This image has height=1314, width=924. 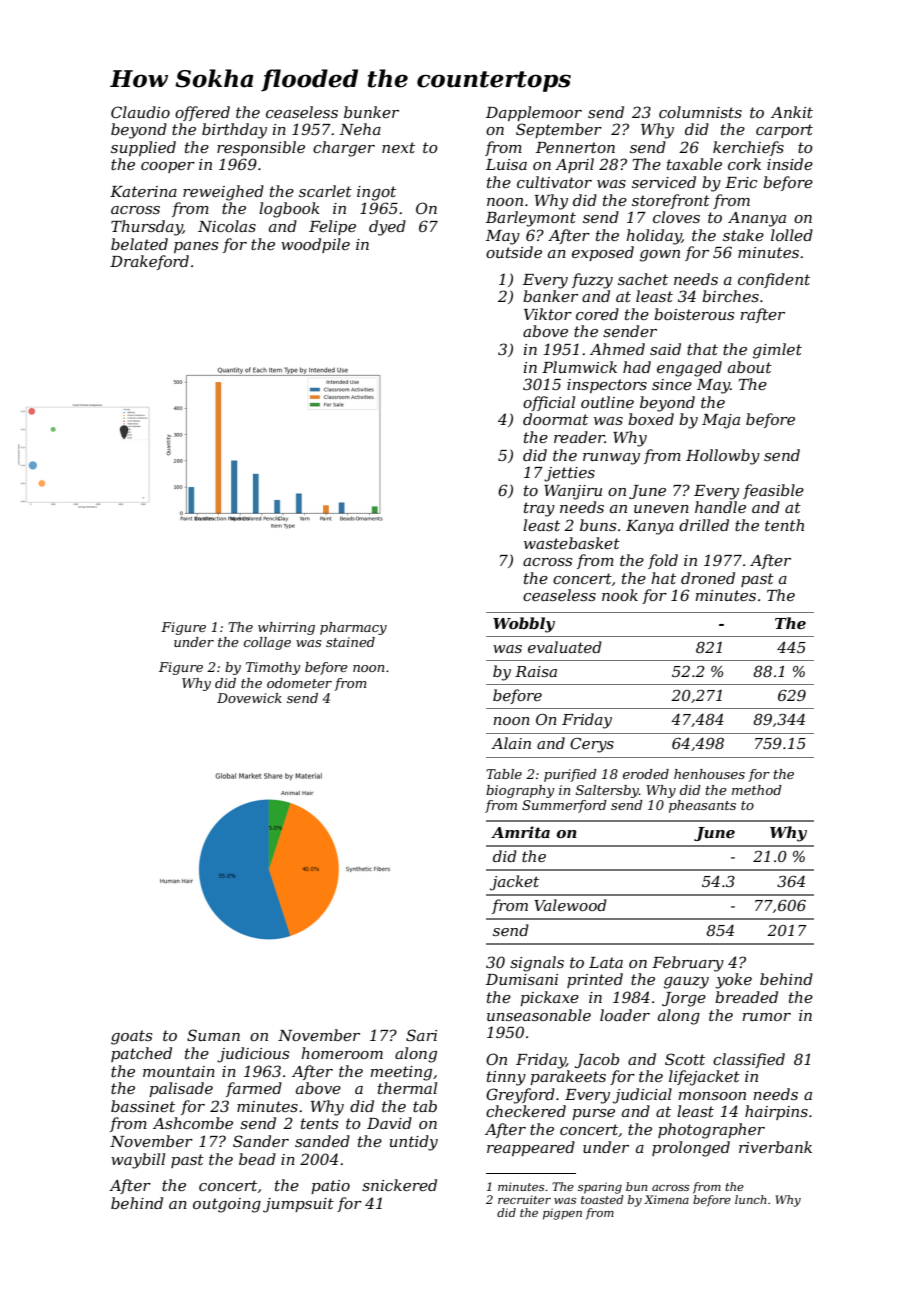 What do you see at coordinates (286, 628) in the image?
I see `whirring` at bounding box center [286, 628].
